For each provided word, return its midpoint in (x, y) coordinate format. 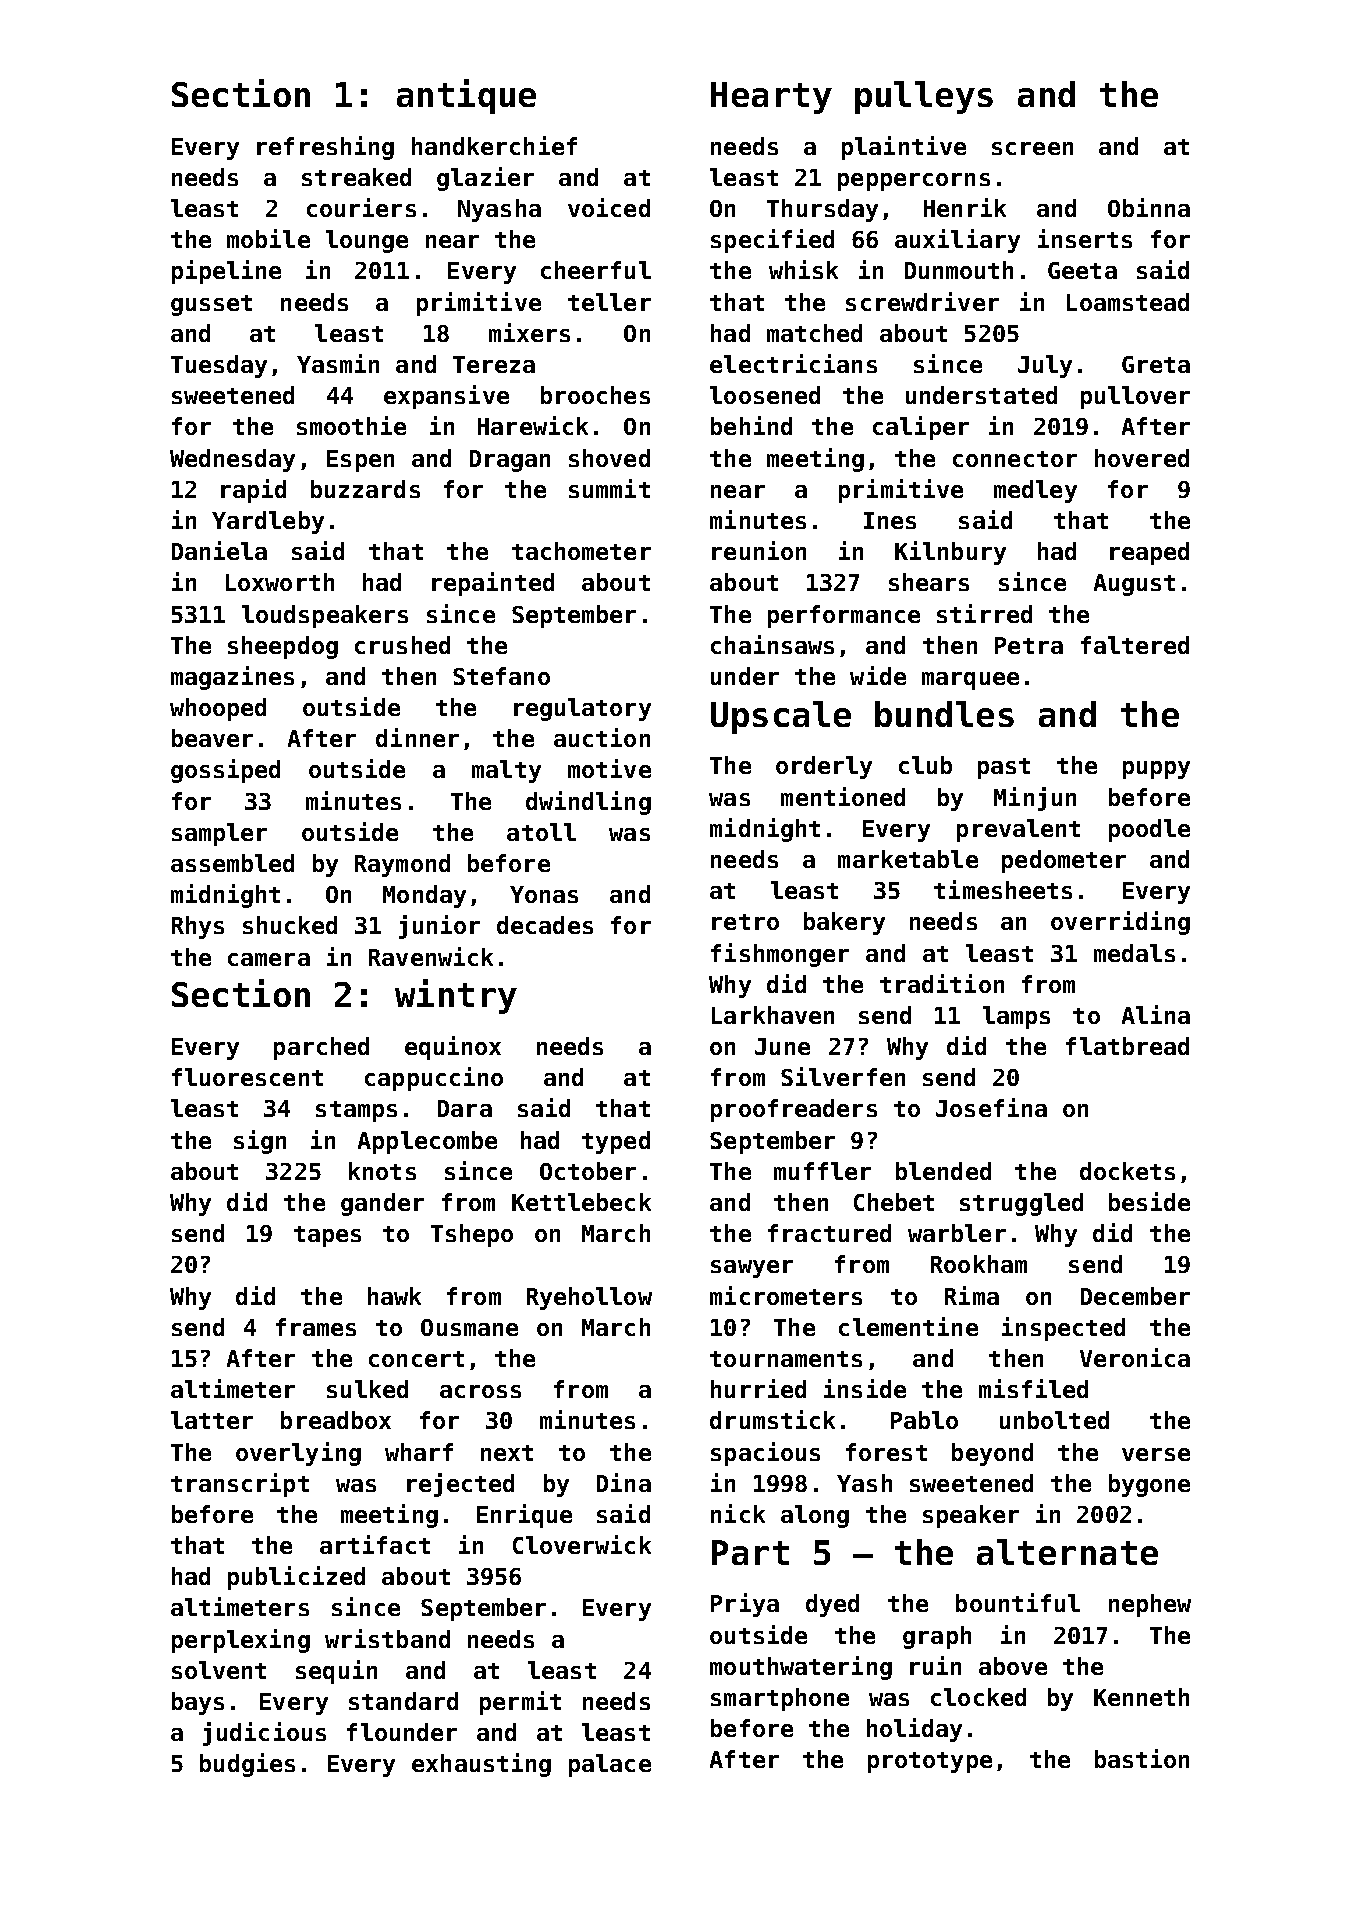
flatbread (1127, 1046)
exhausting (481, 1765)
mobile (268, 238)
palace (610, 1765)
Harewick (533, 425)
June (782, 1046)
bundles (944, 714)
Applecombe (427, 1142)
